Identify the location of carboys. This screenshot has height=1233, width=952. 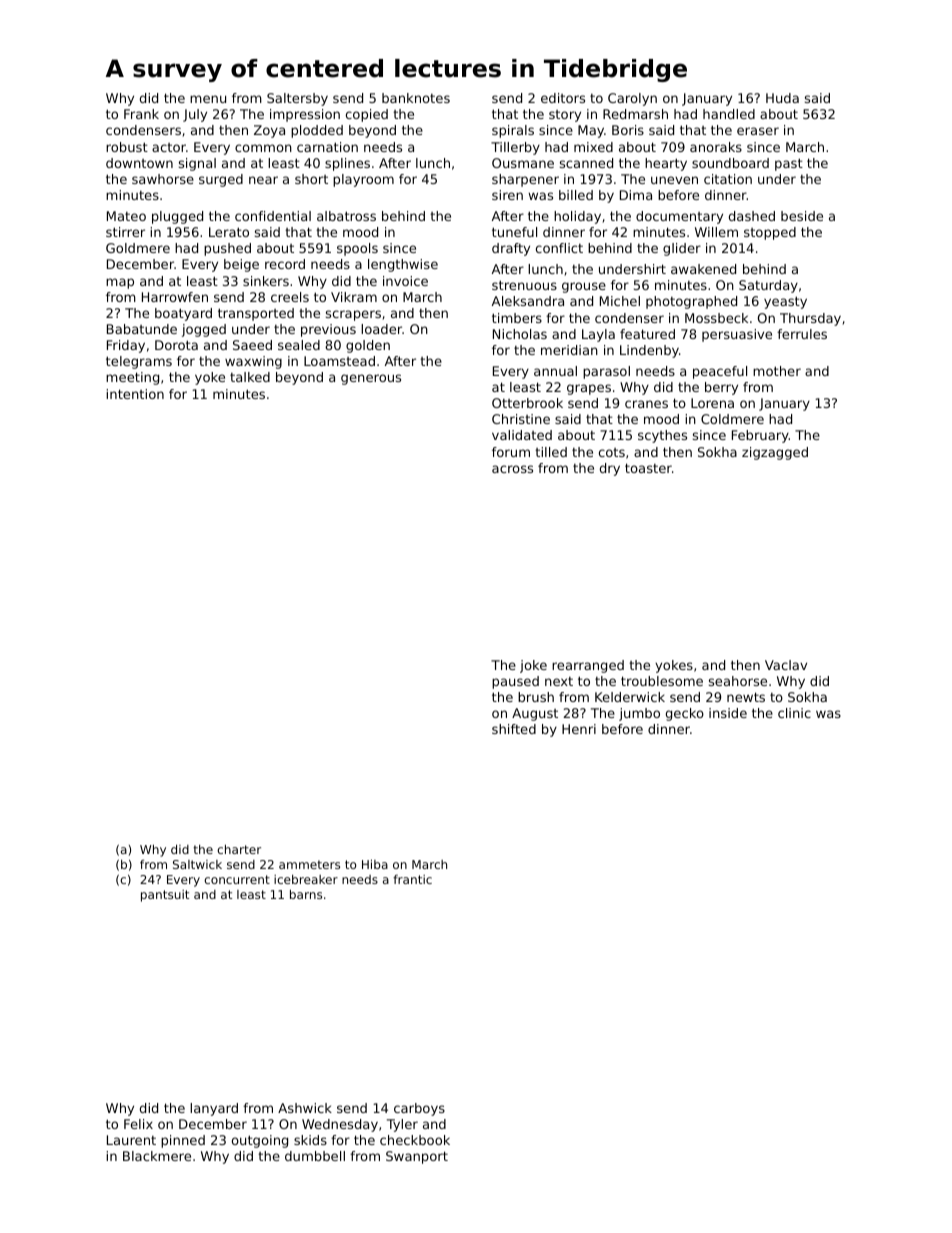
(419, 1109).
